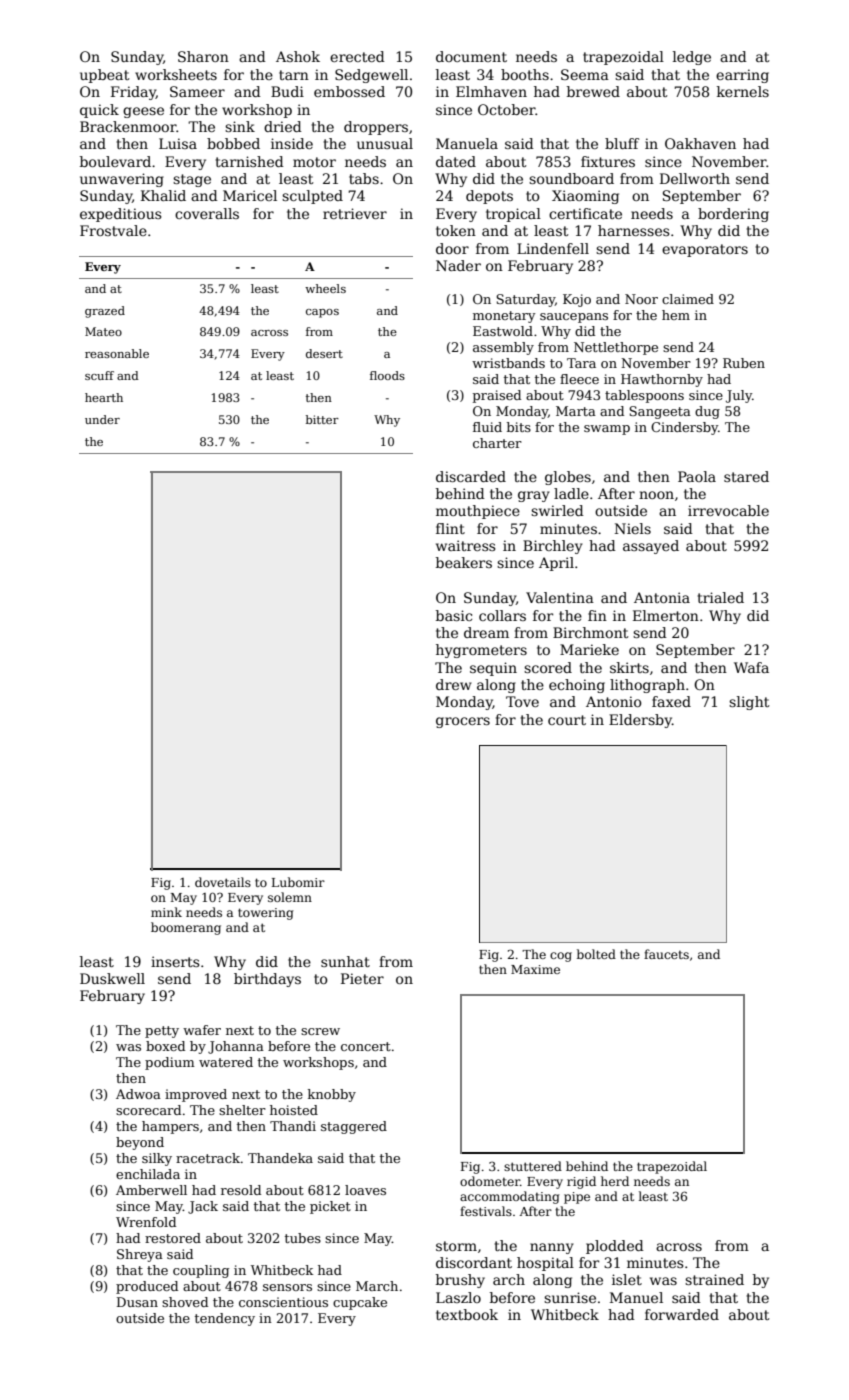 Image resolution: width=849 pixels, height=1400 pixels. I want to click on coveralls, so click(207, 213).
